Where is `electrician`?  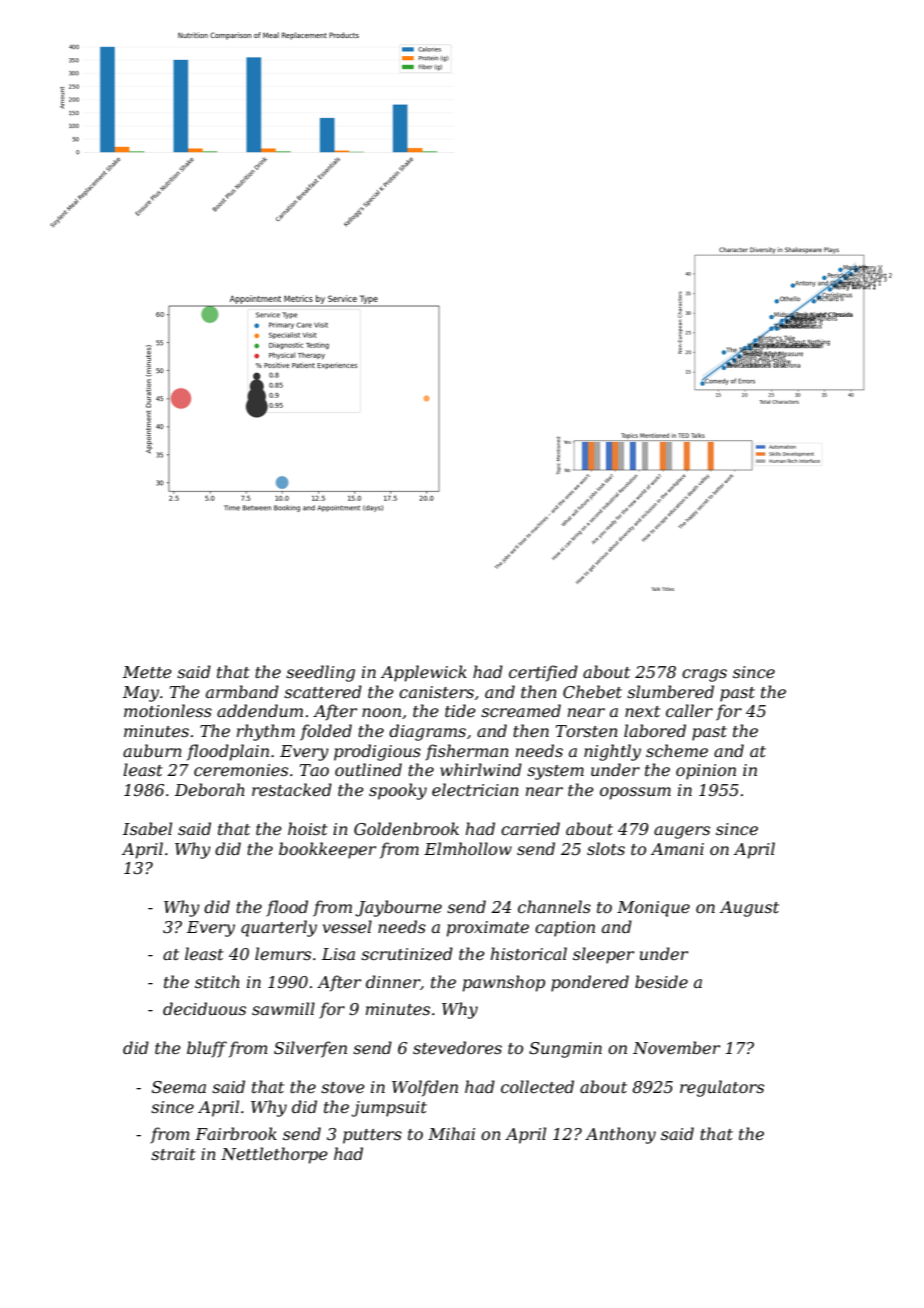 electrician is located at coordinates (475, 789).
